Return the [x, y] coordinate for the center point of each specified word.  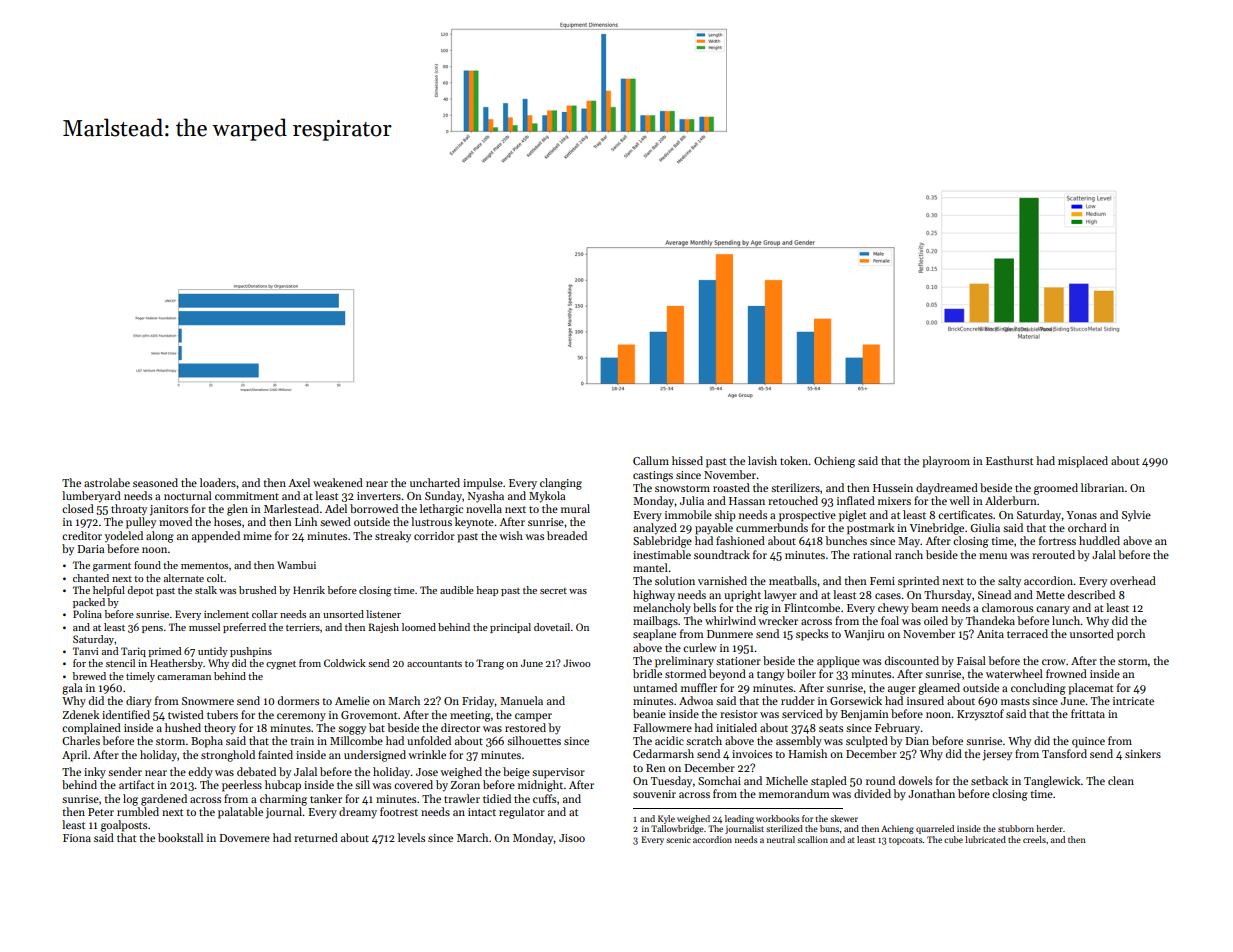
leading [739, 819]
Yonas [1081, 515]
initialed [736, 727]
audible [457, 590]
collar [265, 614]
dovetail [552, 627]
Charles [81, 740]
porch [1131, 635]
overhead [1133, 580]
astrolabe [107, 482]
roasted [731, 487]
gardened [164, 800]
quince [1088, 742]
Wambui [296, 565]
